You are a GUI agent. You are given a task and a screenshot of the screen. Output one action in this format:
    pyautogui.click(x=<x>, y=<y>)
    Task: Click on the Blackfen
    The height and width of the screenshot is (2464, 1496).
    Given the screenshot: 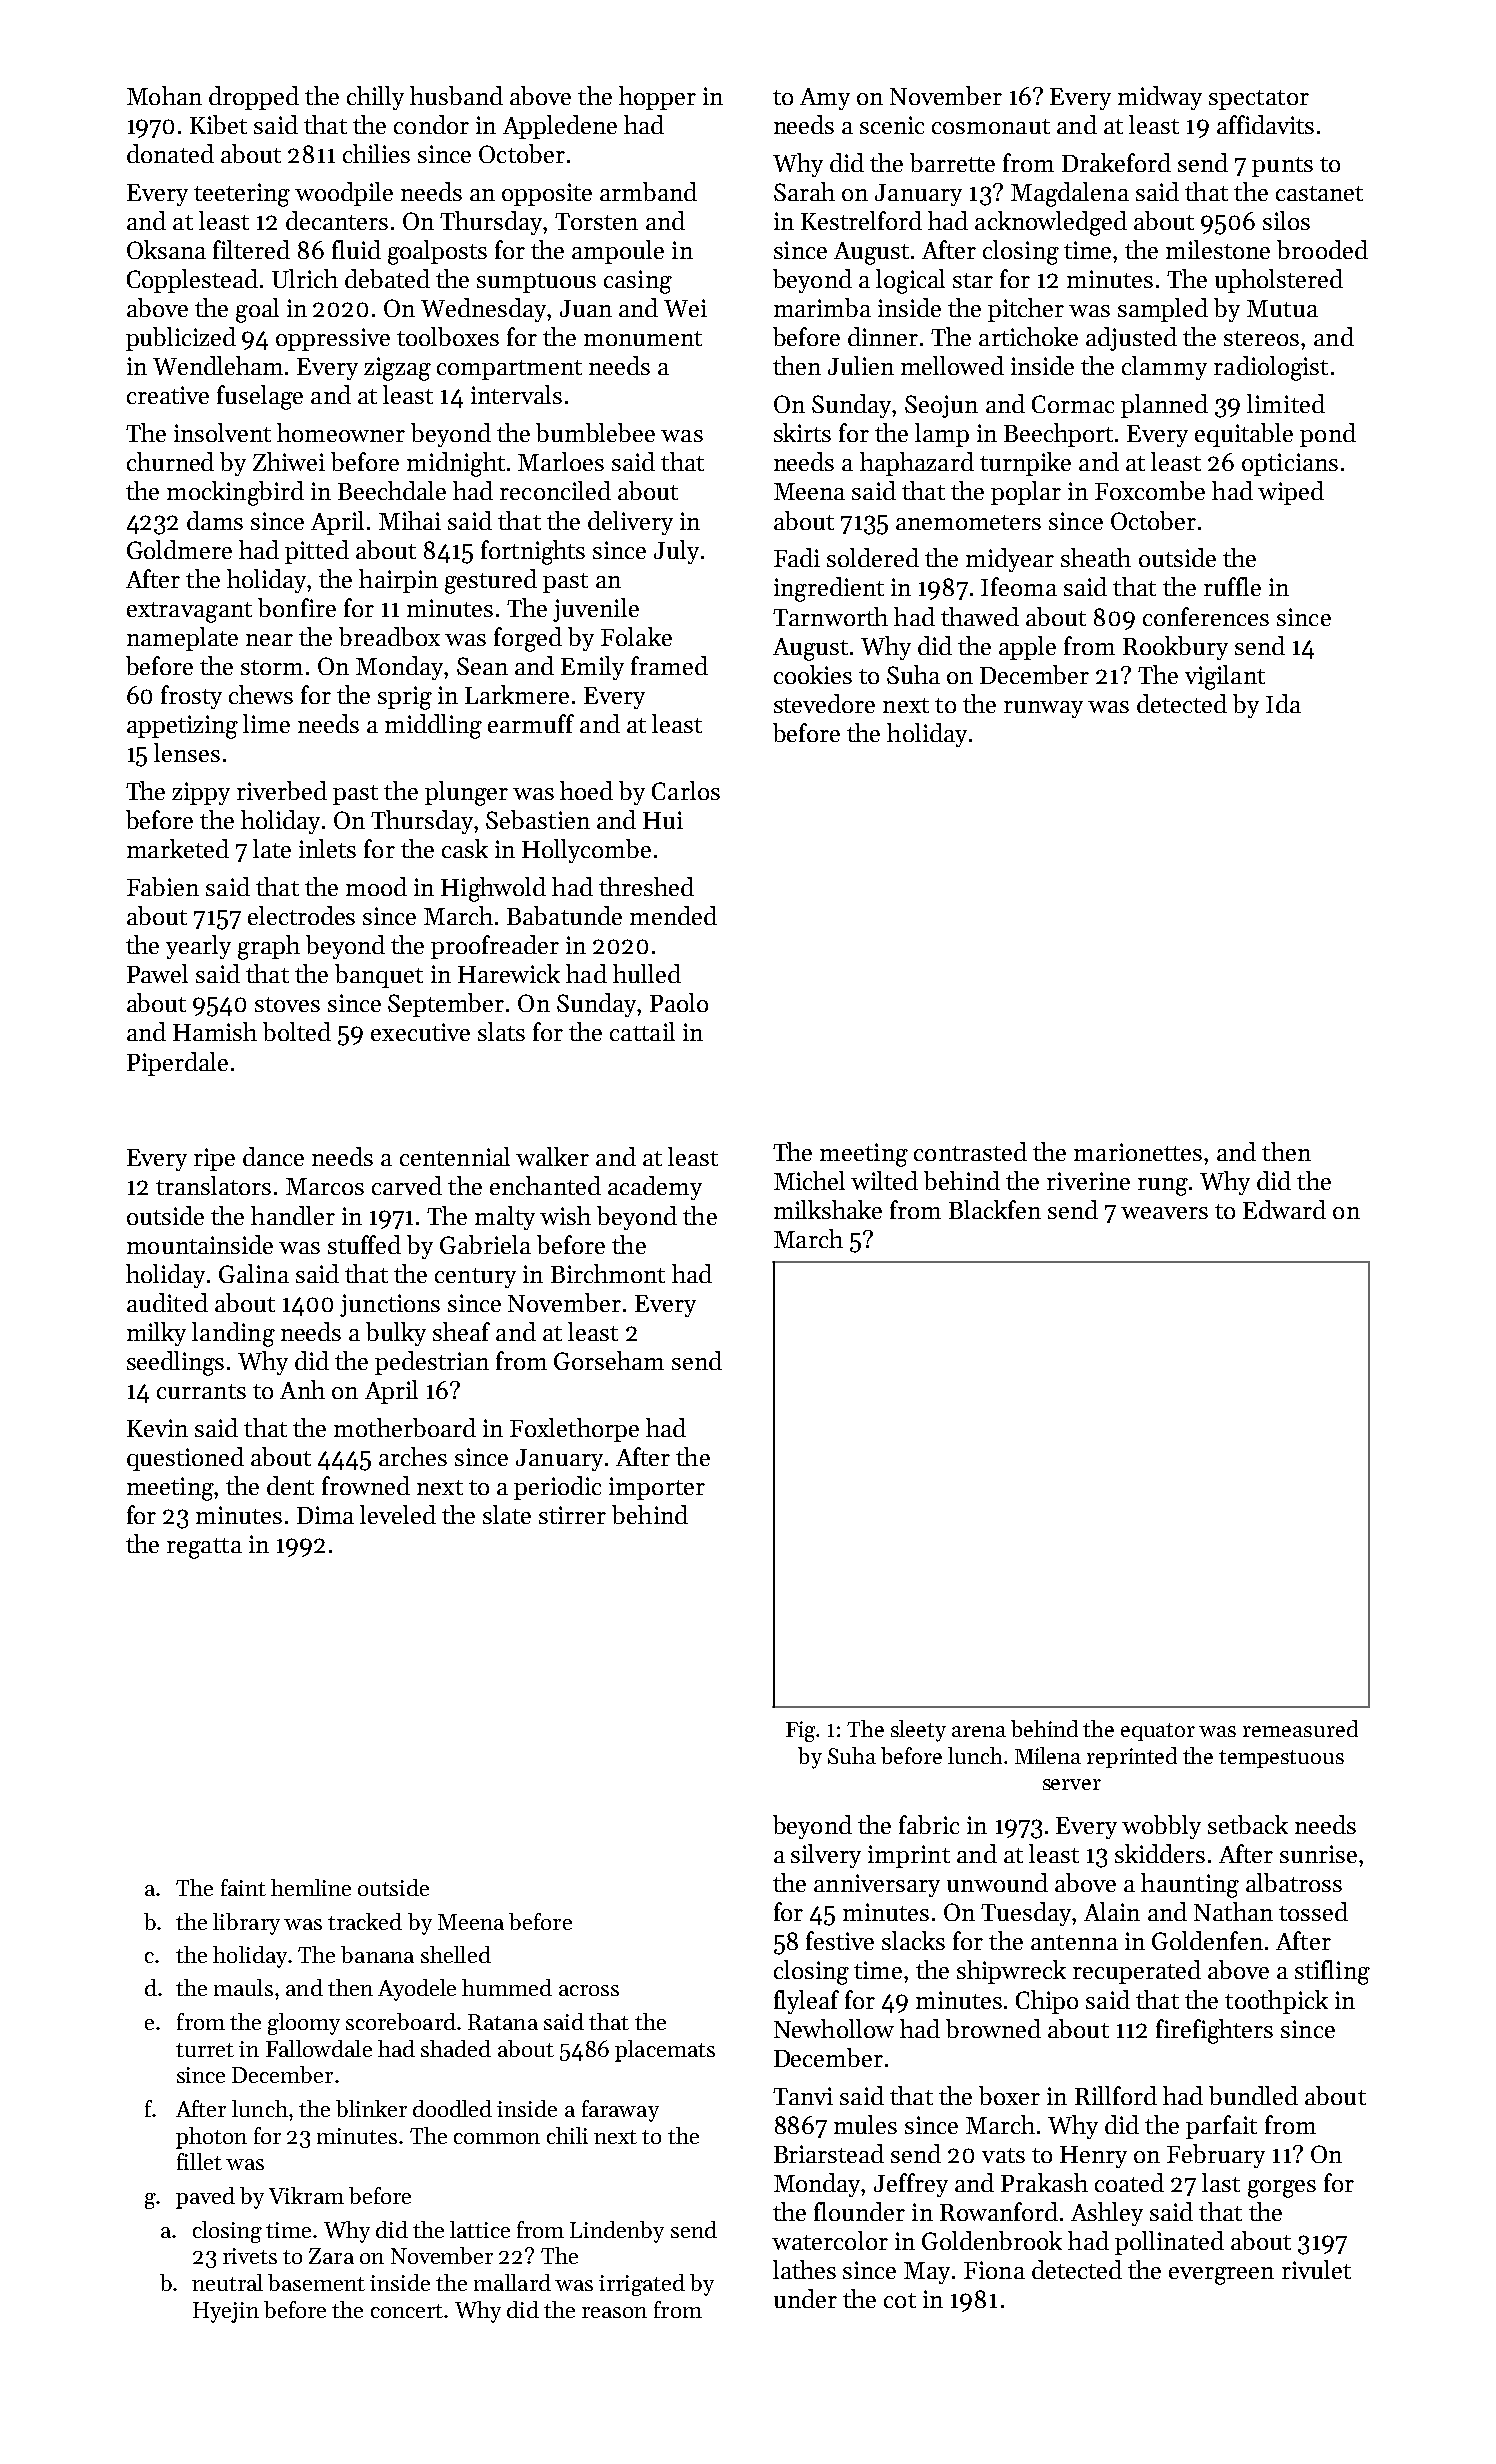 What is the action you would take?
    pyautogui.click(x=995, y=1209)
